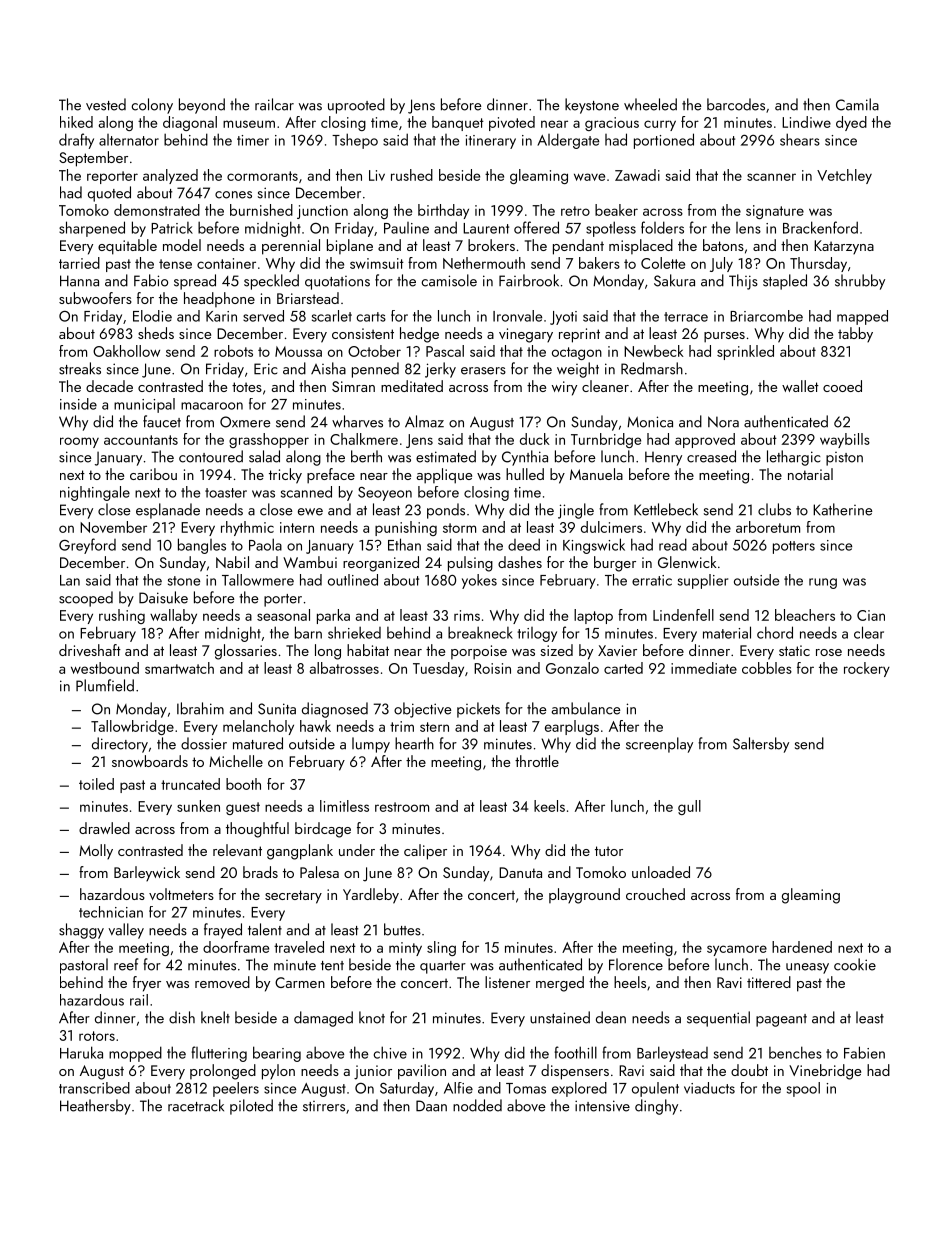 The height and width of the screenshot is (1233, 952). What do you see at coordinates (705, 440) in the screenshot?
I see `approved` at bounding box center [705, 440].
